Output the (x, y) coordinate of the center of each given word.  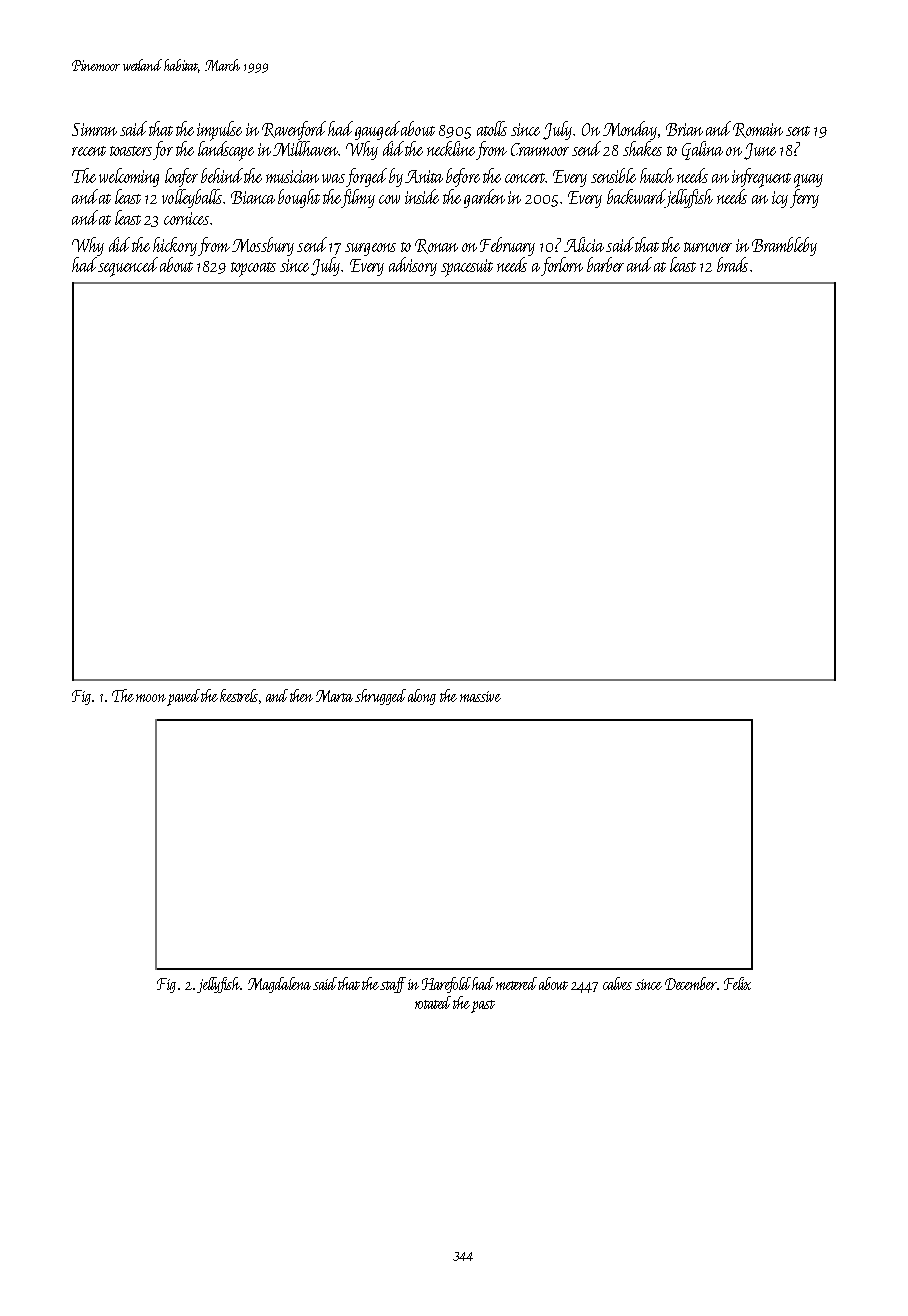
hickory (175, 246)
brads (732, 264)
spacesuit (467, 268)
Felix (737, 983)
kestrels (239, 695)
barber (605, 264)
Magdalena (279, 985)
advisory (413, 266)
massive (480, 696)
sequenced (128, 267)
